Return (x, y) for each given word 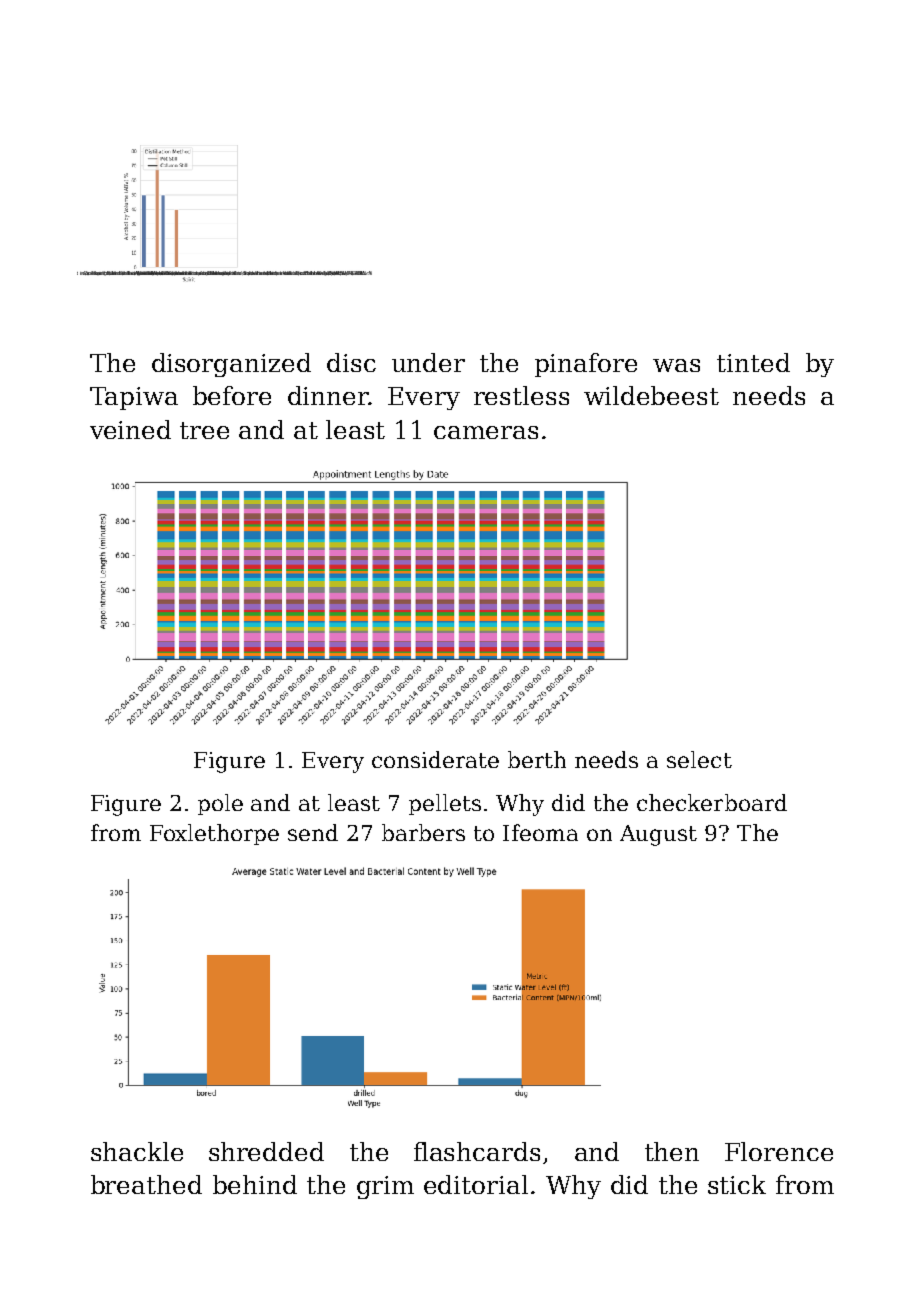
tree (204, 430)
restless (521, 395)
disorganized (231, 365)
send (313, 832)
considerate (435, 759)
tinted (753, 362)
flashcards (477, 1151)
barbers (423, 832)
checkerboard (712, 802)
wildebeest (651, 395)
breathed (146, 1184)
